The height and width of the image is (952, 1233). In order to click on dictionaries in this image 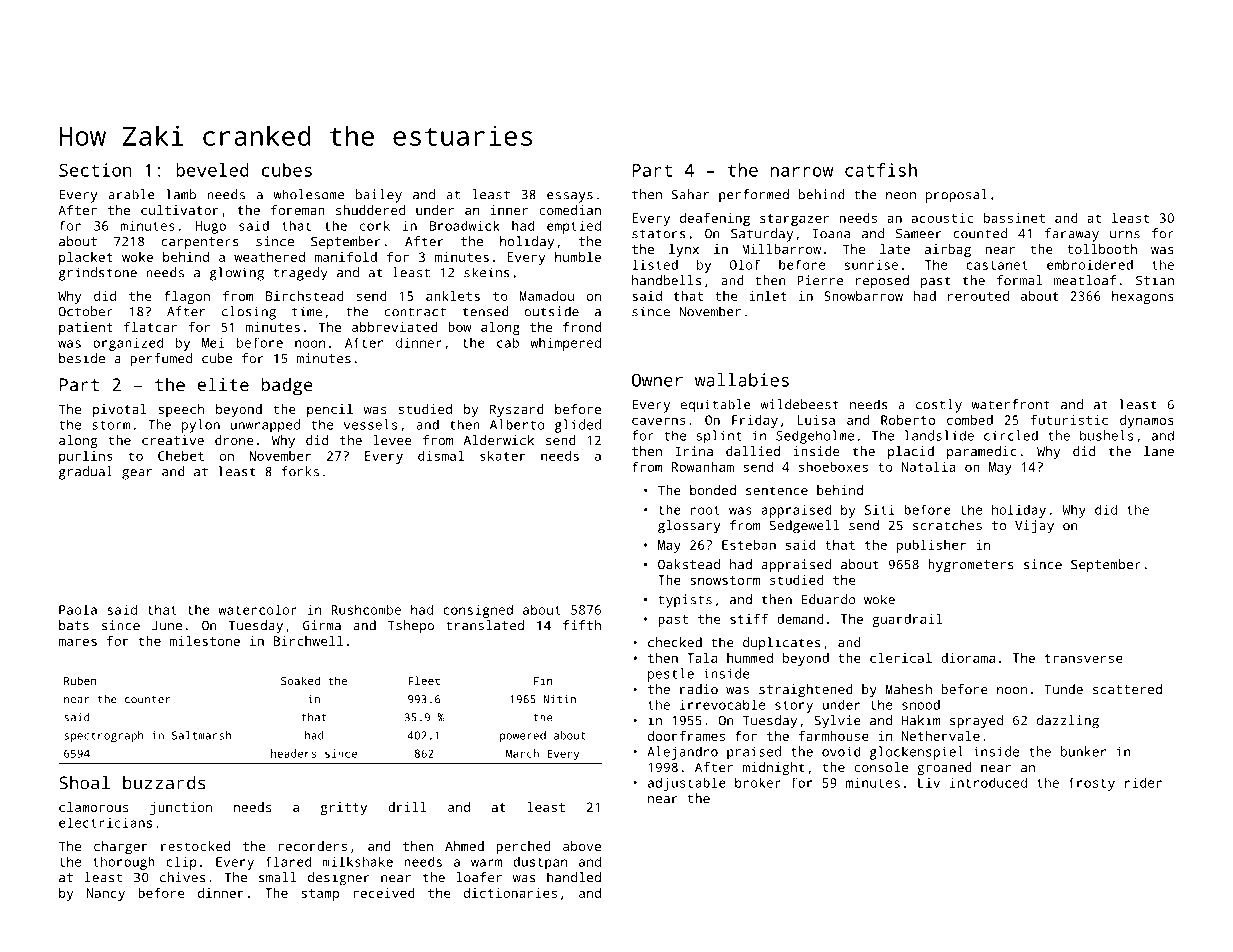, I will do `click(510, 893)`.
